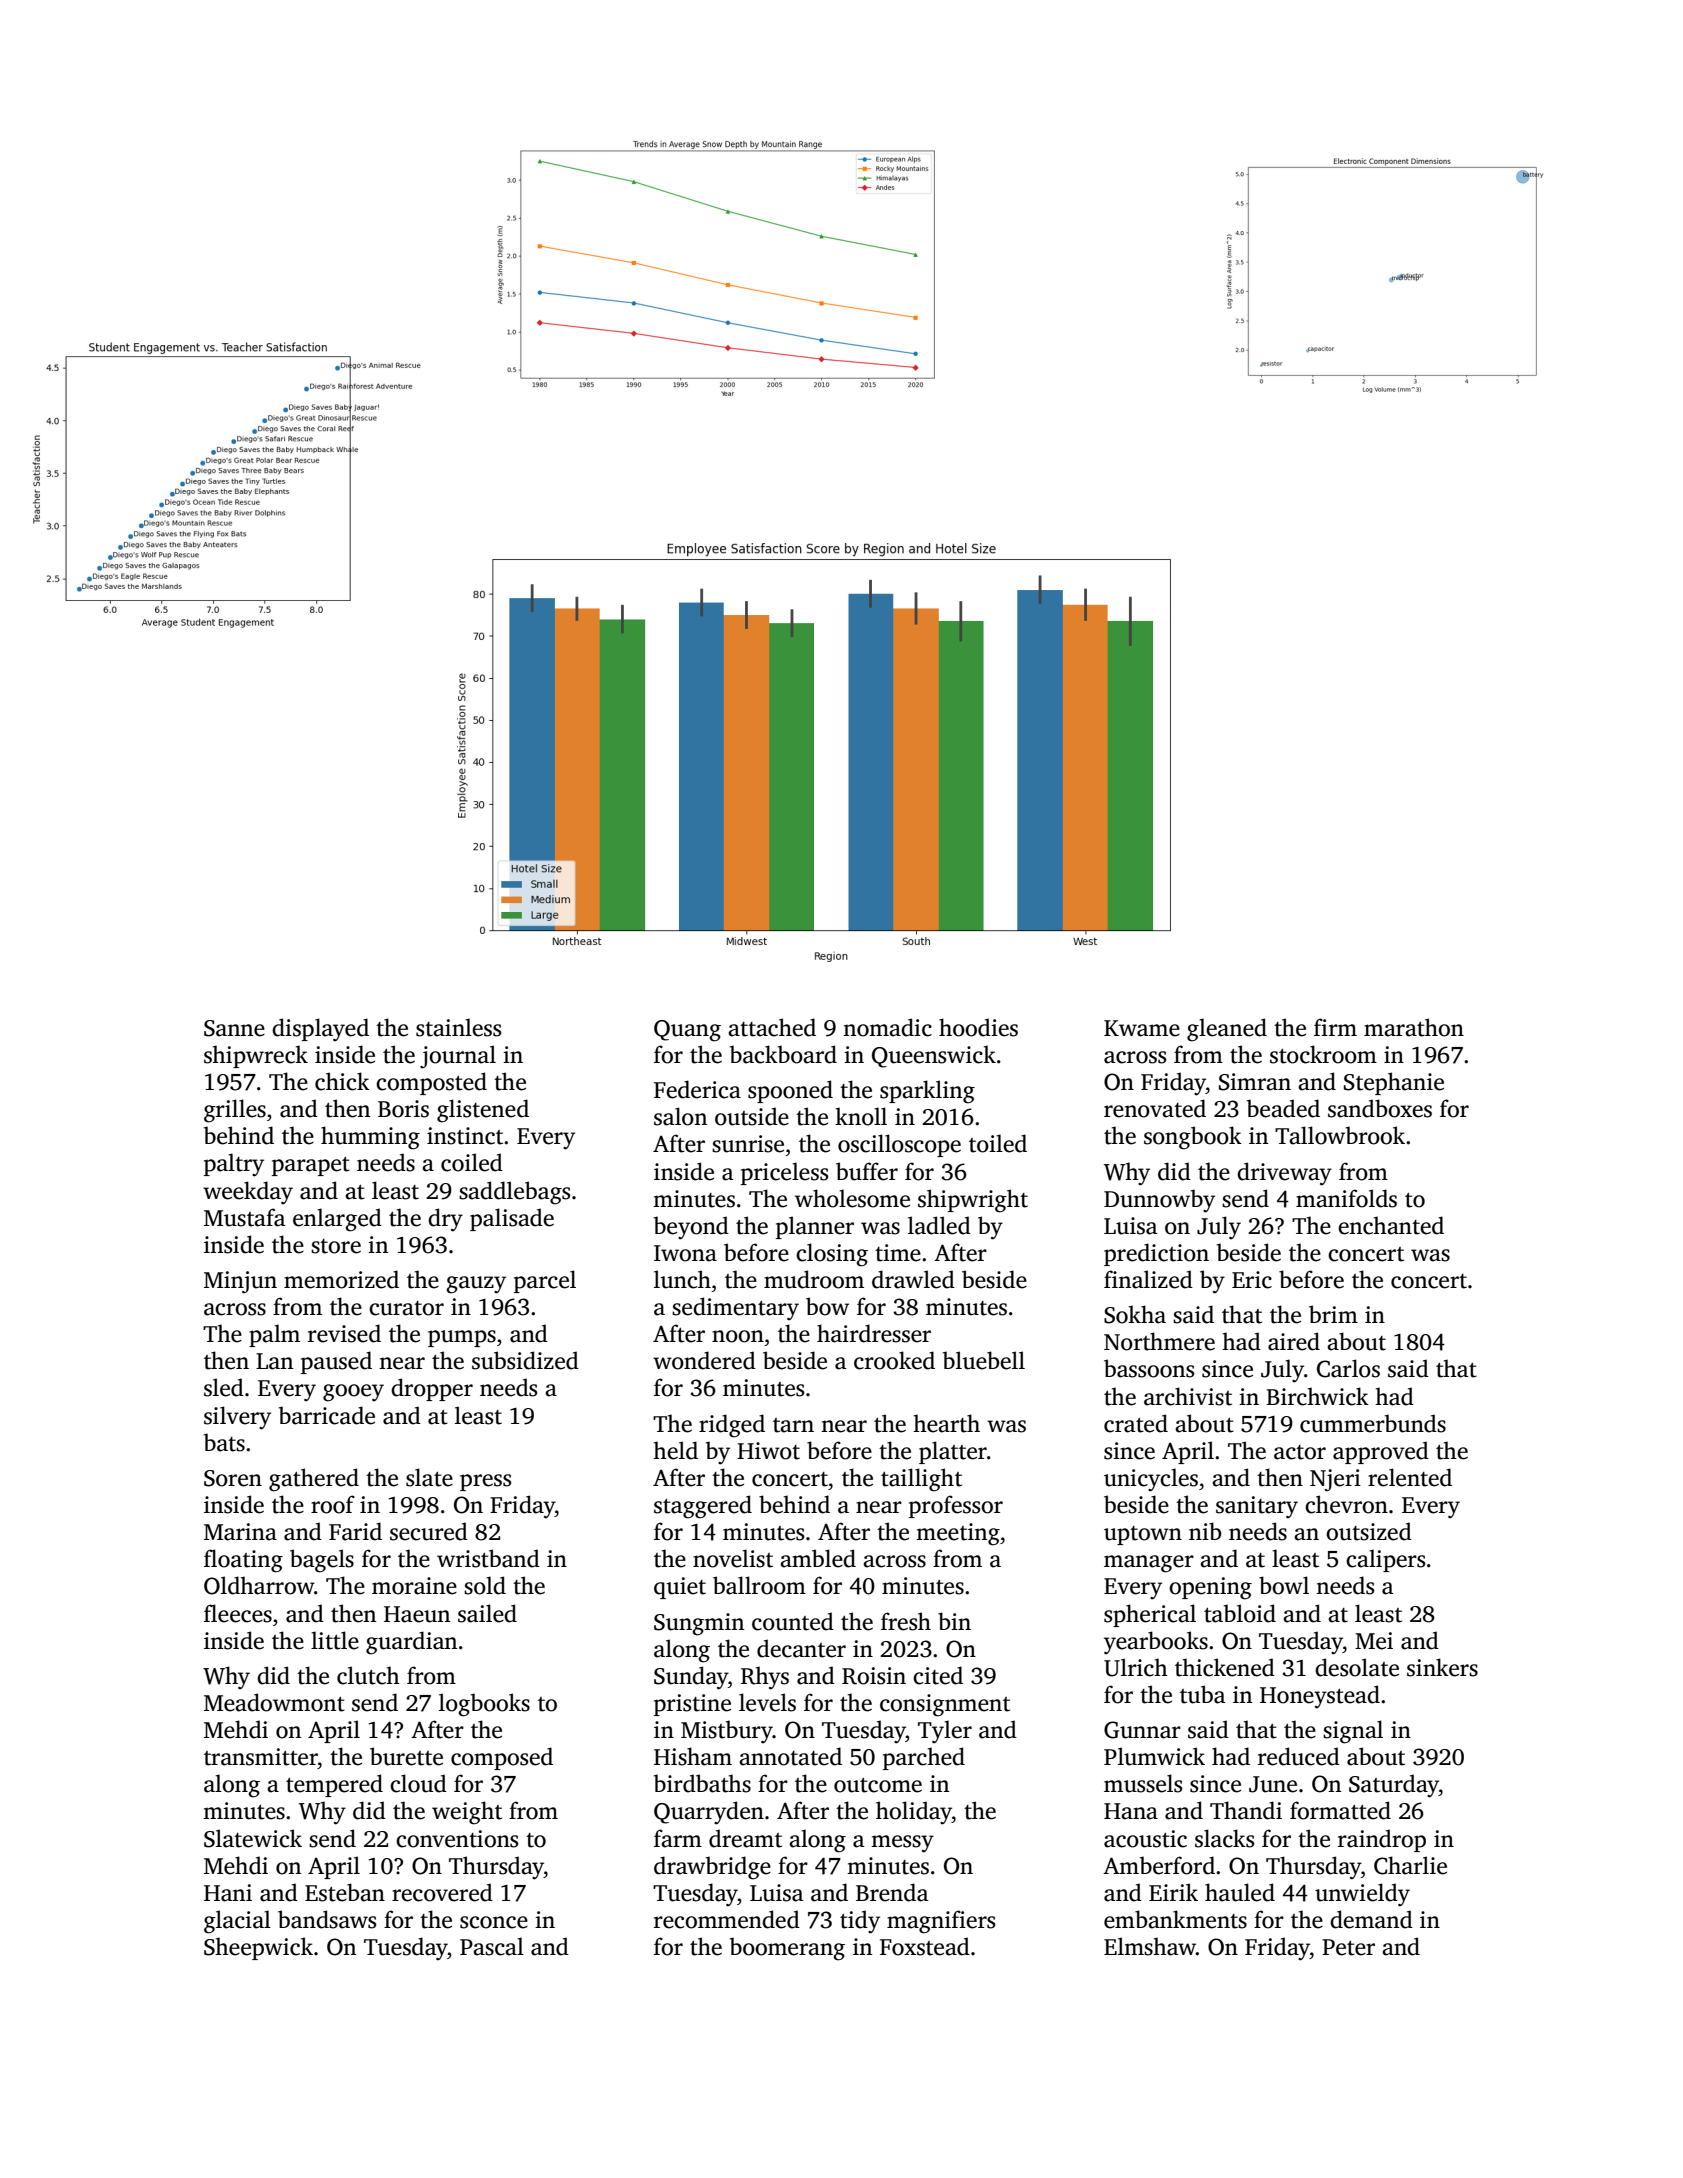 The image size is (1683, 2178). What do you see at coordinates (680, 1116) in the screenshot?
I see `salon` at bounding box center [680, 1116].
